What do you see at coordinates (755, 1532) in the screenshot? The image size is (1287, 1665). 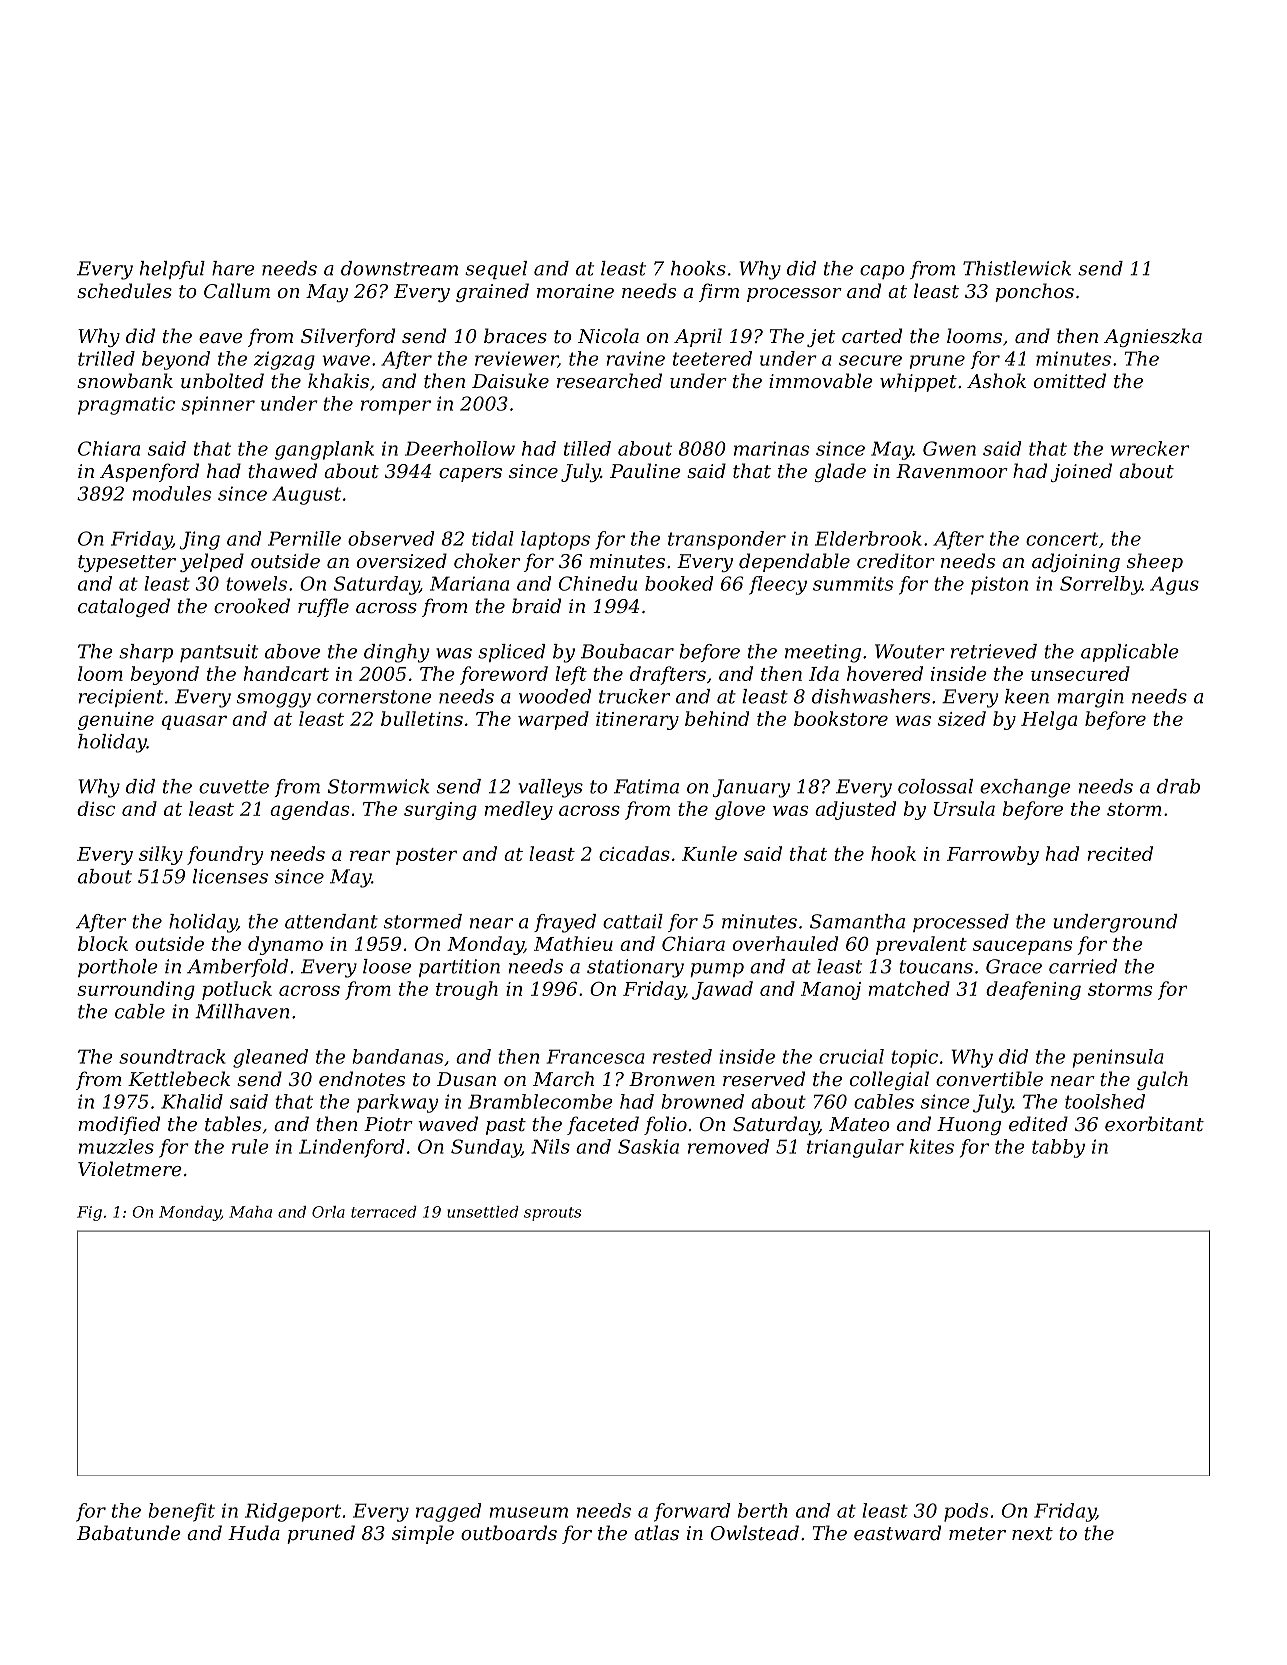 I see `Owlstead` at bounding box center [755, 1532].
